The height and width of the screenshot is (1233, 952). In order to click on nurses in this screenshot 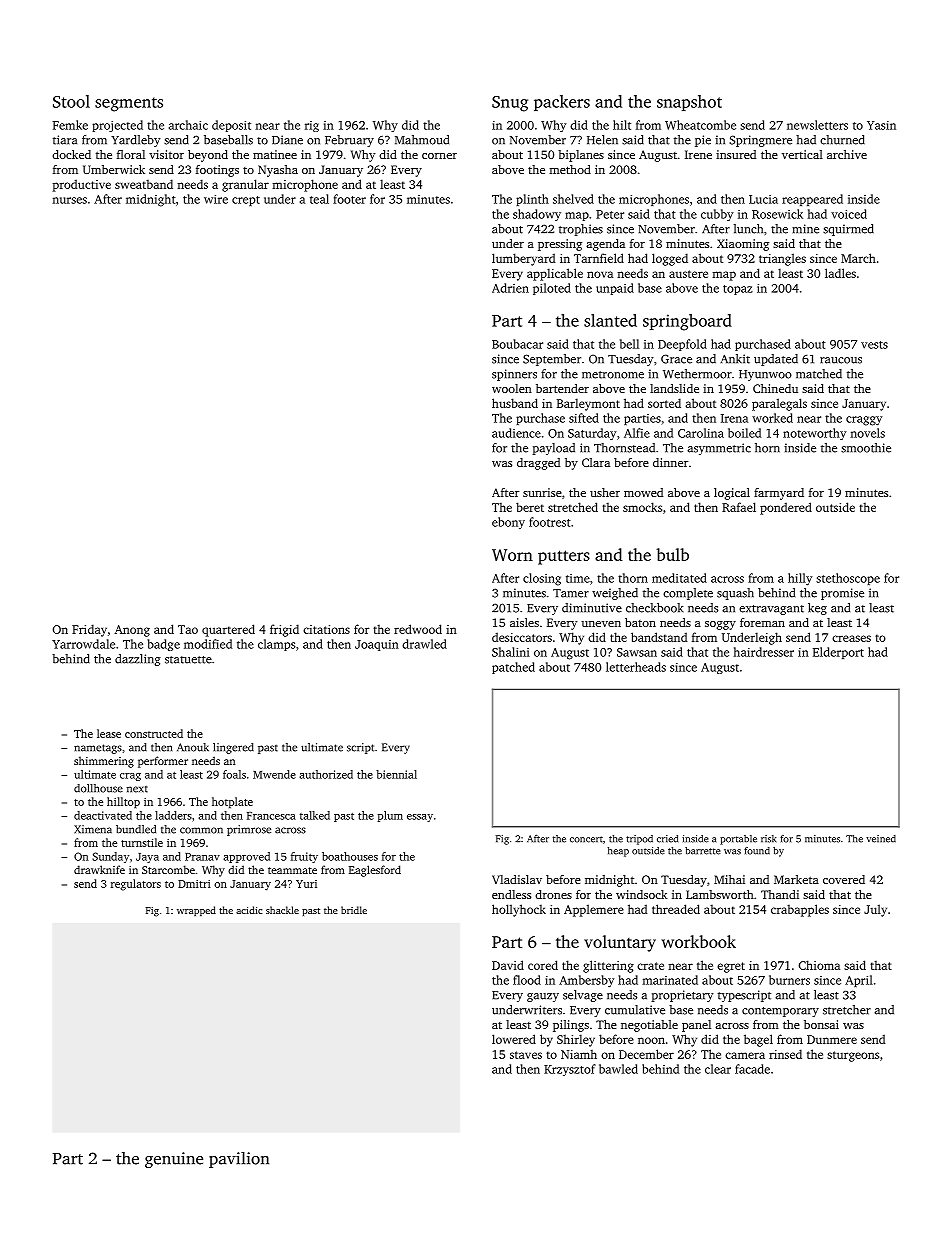, I will do `click(70, 200)`.
